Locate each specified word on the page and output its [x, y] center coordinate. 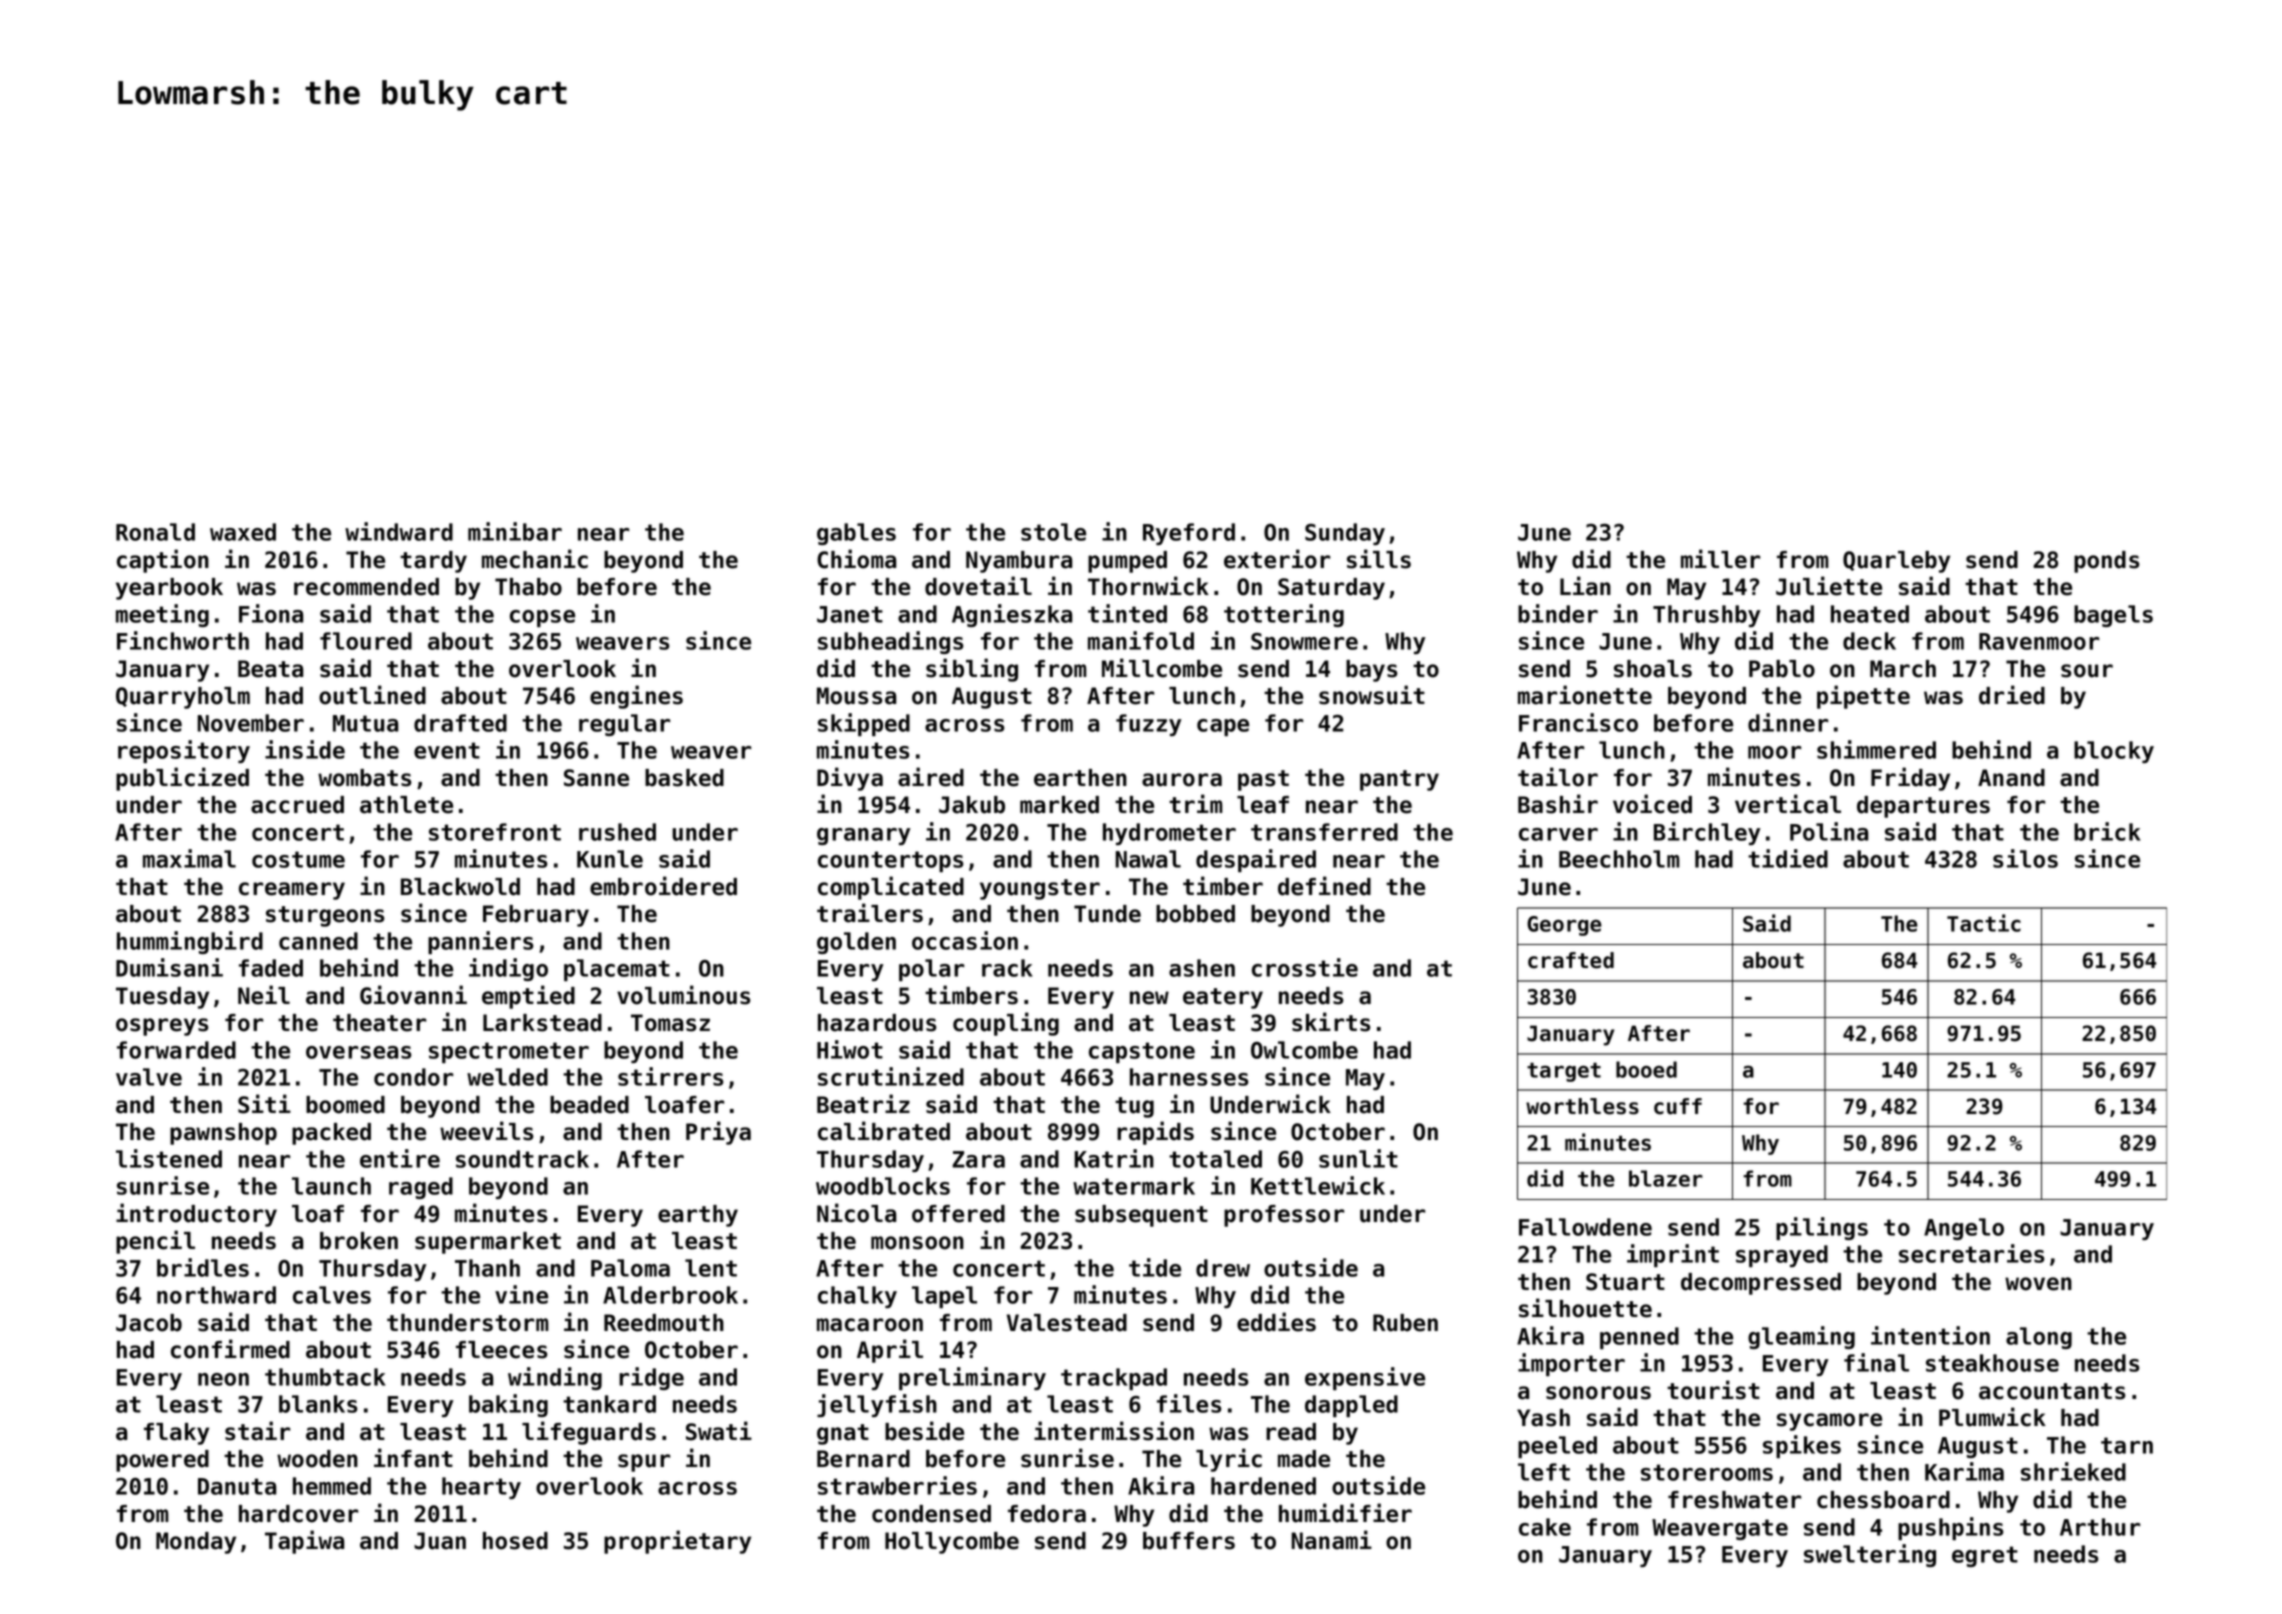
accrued [297, 805]
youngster [1040, 889]
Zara [978, 1159]
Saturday [1331, 589]
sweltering [1870, 1555]
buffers [1189, 1541]
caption [163, 561]
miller [1720, 559]
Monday [196, 1543]
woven [2038, 1284]
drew [1223, 1268]
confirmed [230, 1349]
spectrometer [509, 1052]
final [1876, 1362]
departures [1923, 807]
